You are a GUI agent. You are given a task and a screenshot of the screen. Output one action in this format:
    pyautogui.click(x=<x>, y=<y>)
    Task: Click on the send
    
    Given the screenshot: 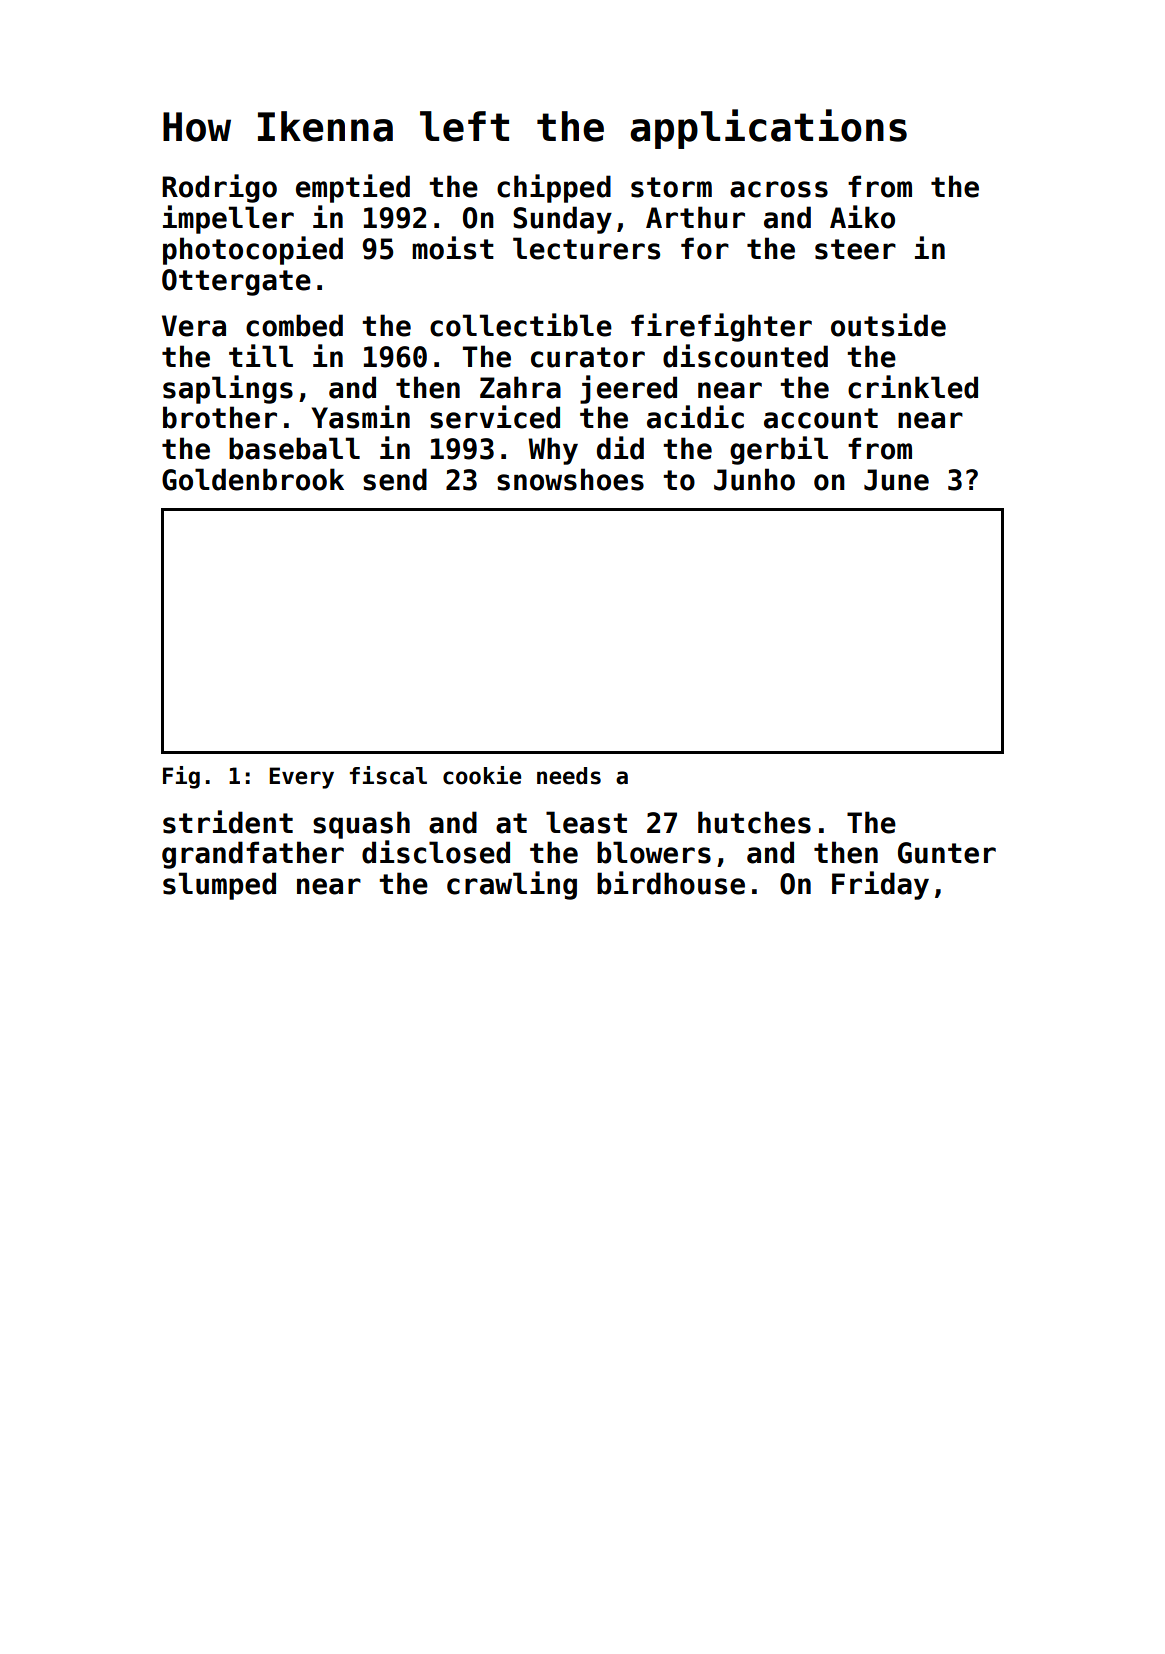 What is the action you would take?
    pyautogui.click(x=395, y=479)
